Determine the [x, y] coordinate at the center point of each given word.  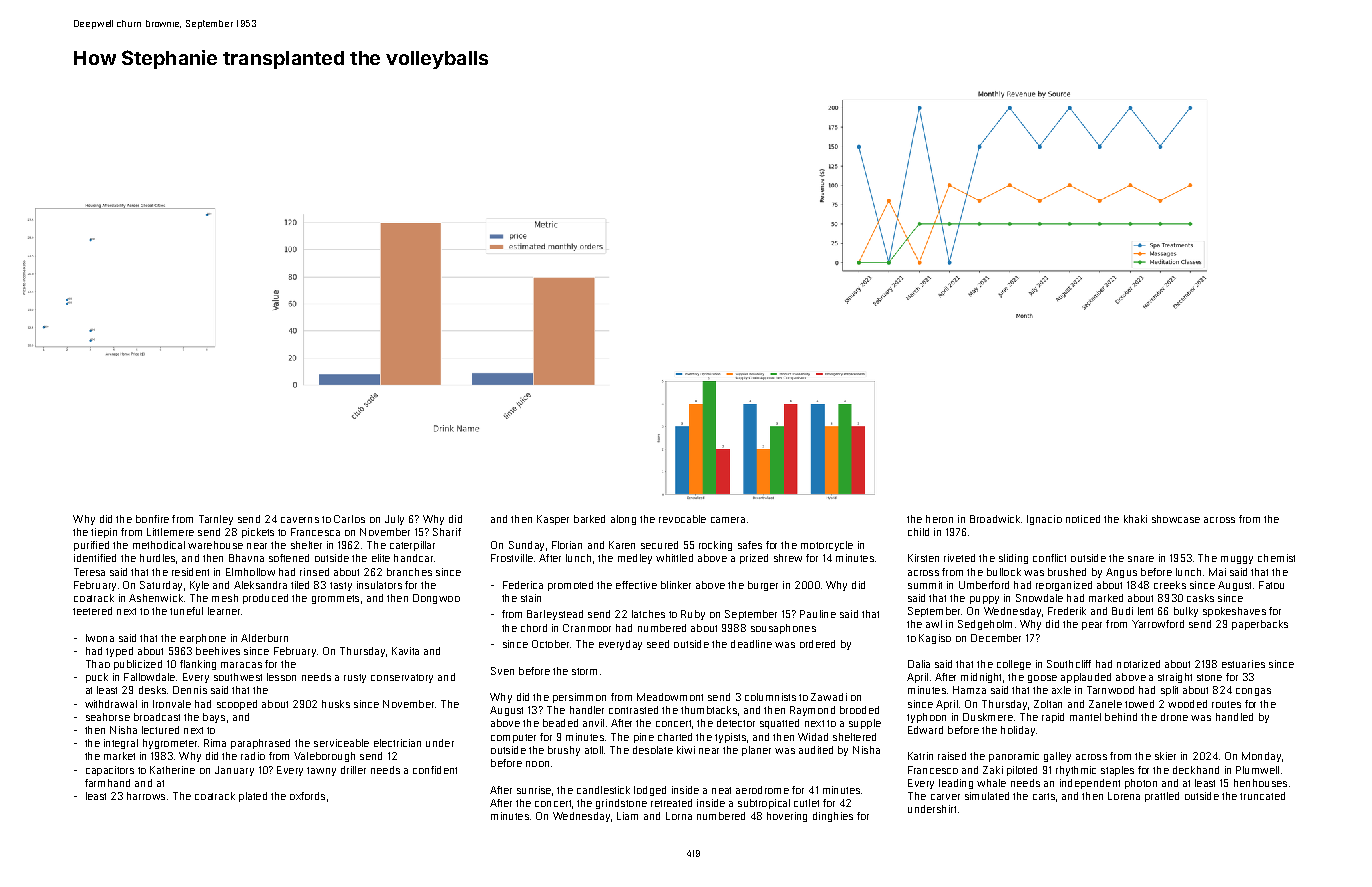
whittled [674, 558]
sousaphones [783, 629]
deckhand [1196, 770]
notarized [1138, 664]
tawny [321, 771]
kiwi [686, 750]
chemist [1276, 558]
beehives [218, 651]
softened [289, 558]
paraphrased [260, 744]
